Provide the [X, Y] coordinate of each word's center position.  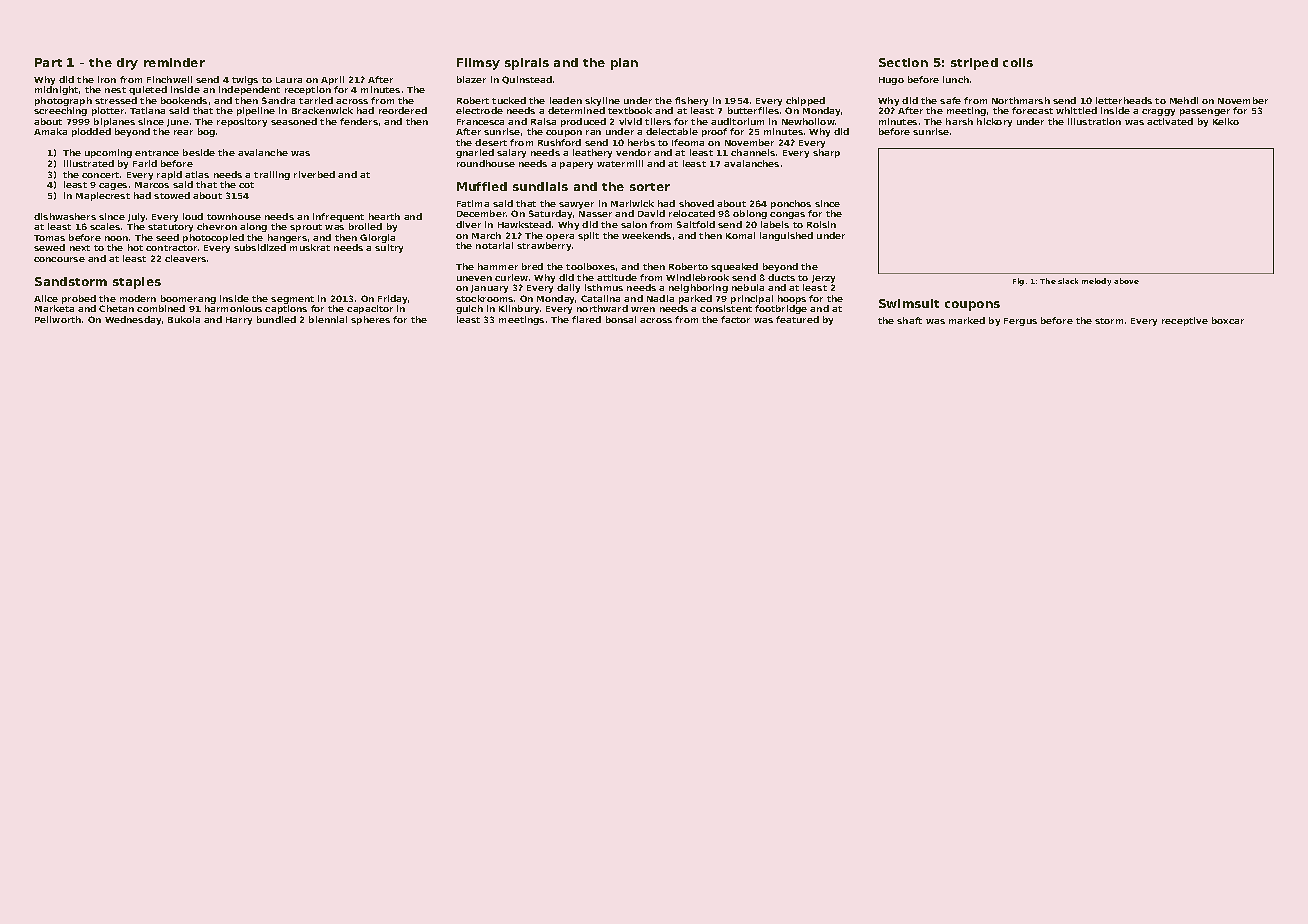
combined [161, 308]
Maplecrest [103, 196]
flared [586, 319]
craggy [1158, 112]
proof [714, 132]
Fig [1018, 282]
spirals [527, 64]
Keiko [1226, 121]
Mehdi [1184, 100]
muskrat [310, 247]
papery [576, 165]
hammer [498, 266]
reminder [174, 62]
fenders [359, 121]
